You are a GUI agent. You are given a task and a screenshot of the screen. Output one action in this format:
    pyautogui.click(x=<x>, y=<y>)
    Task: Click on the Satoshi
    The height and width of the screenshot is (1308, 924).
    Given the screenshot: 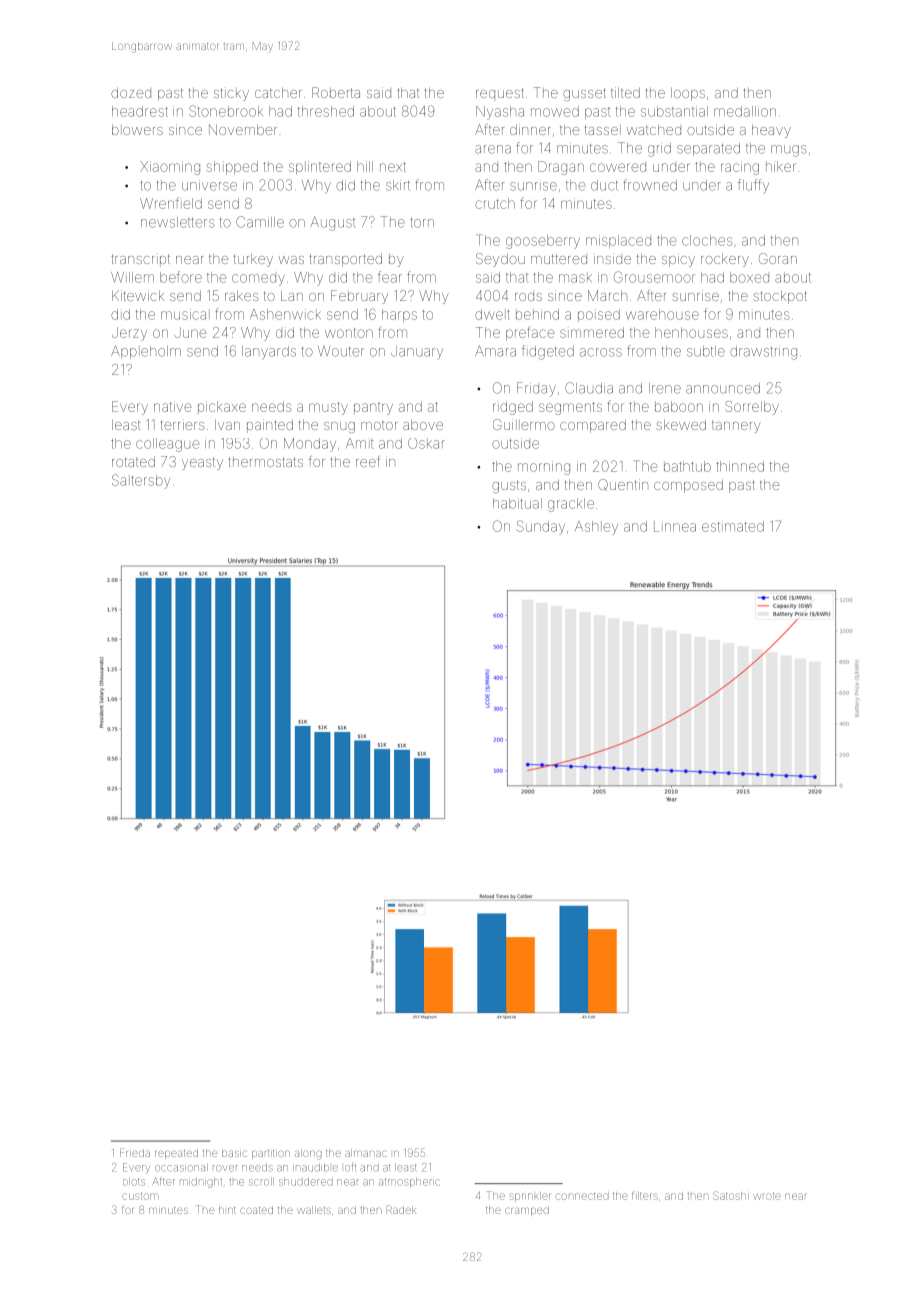 What is the action you would take?
    pyautogui.click(x=731, y=1195)
